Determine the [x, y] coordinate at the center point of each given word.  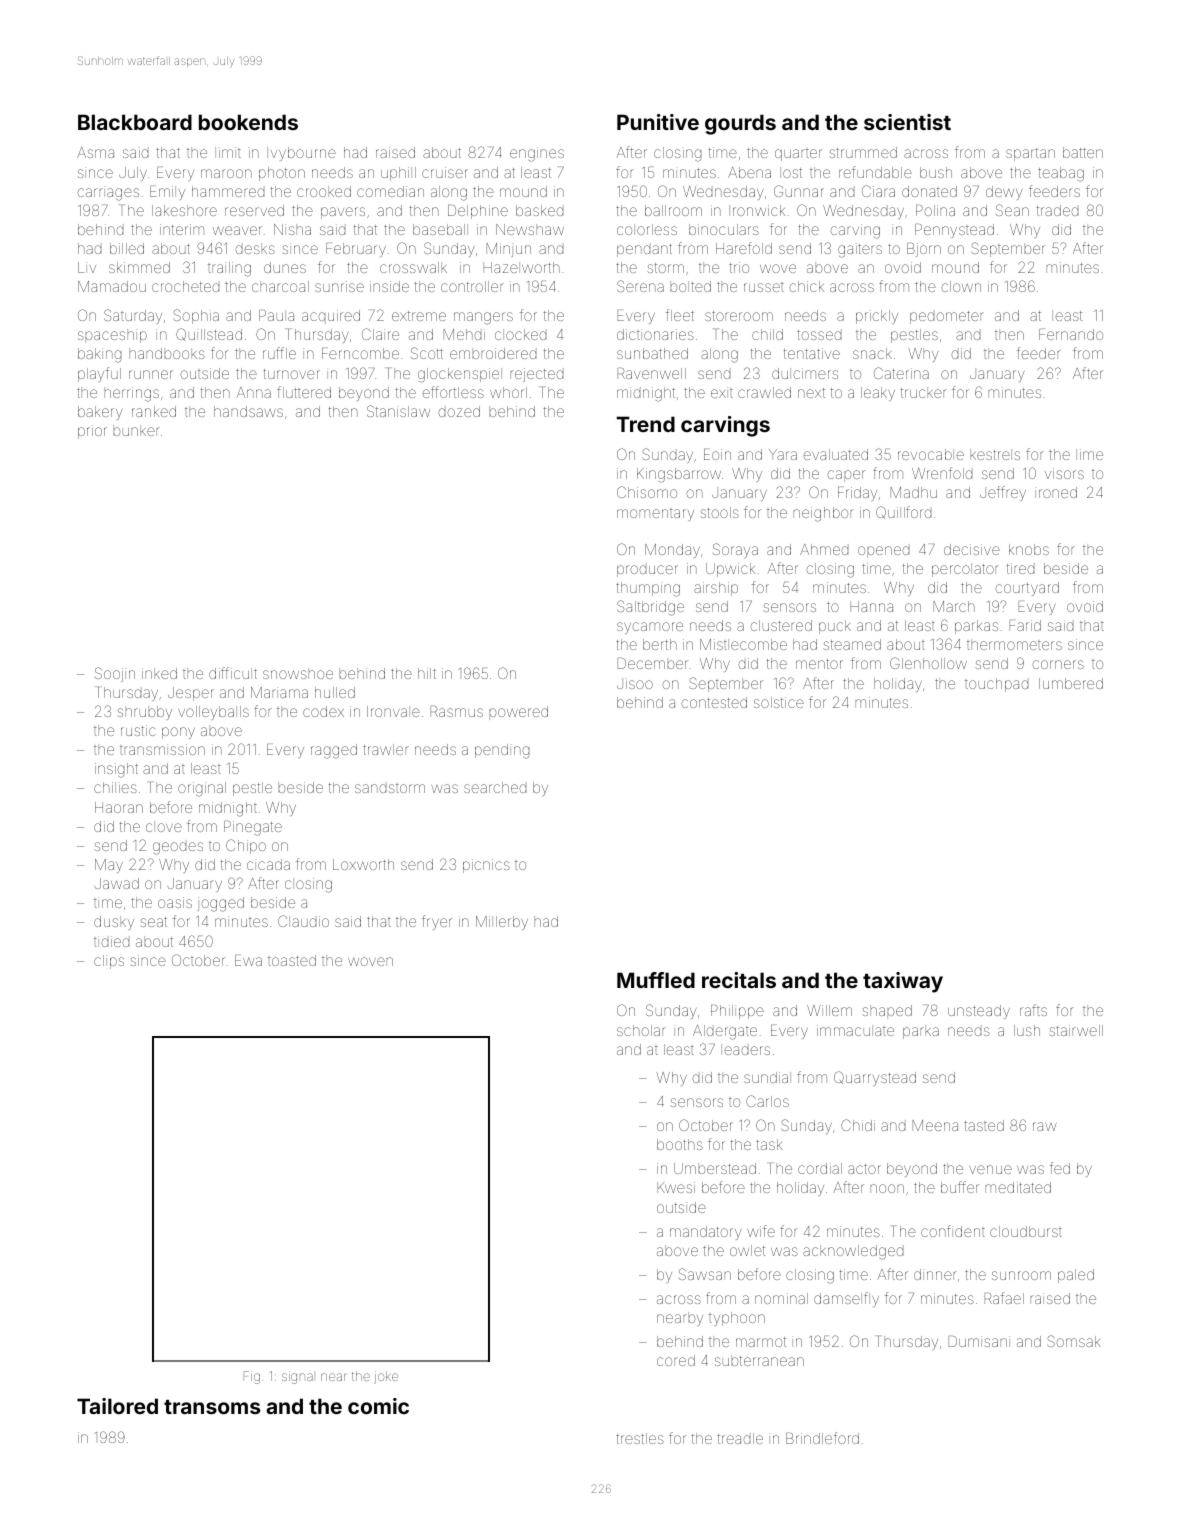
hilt [427, 673]
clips [109, 962]
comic [378, 1406]
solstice [779, 702]
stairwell [1076, 1030]
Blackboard [135, 122]
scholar [641, 1030]
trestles [640, 1438]
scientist [907, 122]
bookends [248, 122]
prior [92, 432]
